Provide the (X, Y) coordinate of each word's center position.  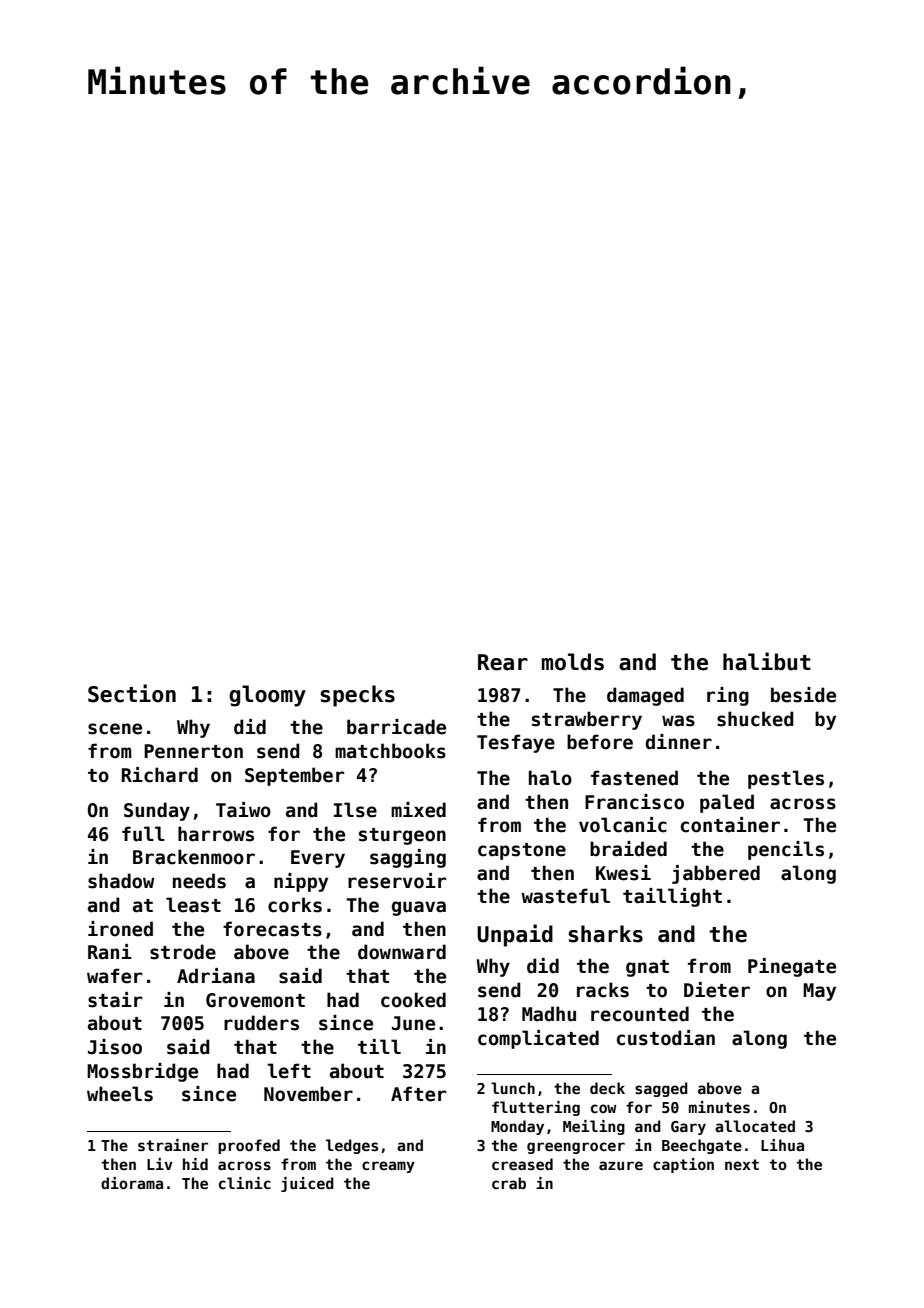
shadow (121, 881)
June (413, 1023)
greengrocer (576, 1148)
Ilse (355, 810)
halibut (767, 661)
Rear (503, 662)
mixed (418, 810)
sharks (605, 934)
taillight (672, 897)
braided (628, 849)
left (289, 1071)
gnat (647, 968)
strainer (173, 1145)
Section (132, 693)
